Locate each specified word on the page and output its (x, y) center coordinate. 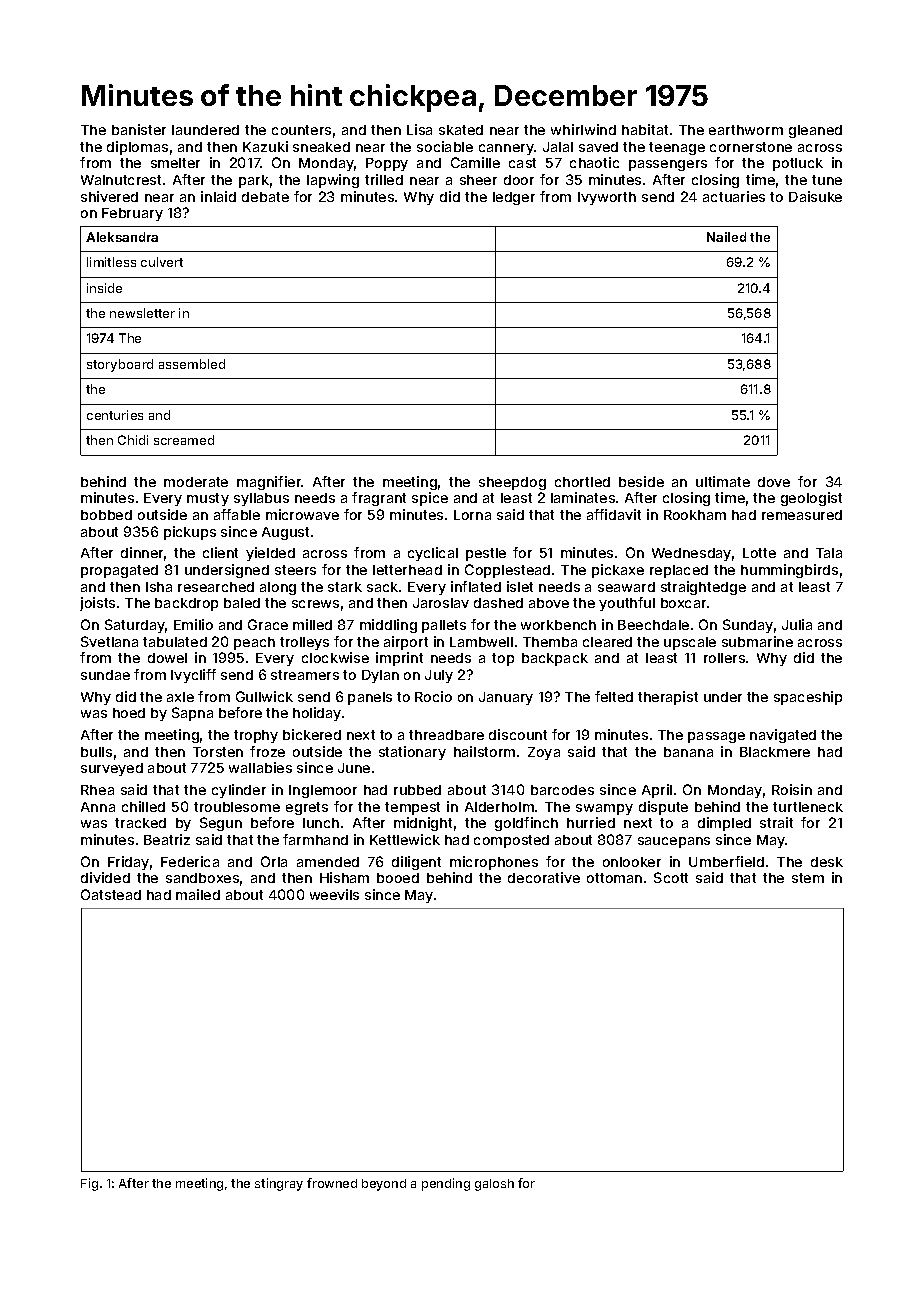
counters (301, 130)
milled (312, 624)
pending (446, 1184)
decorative (544, 877)
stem (808, 878)
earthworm (746, 130)
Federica (190, 861)
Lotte (759, 553)
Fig (89, 1184)
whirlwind (583, 129)
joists (97, 604)
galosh (494, 1185)
